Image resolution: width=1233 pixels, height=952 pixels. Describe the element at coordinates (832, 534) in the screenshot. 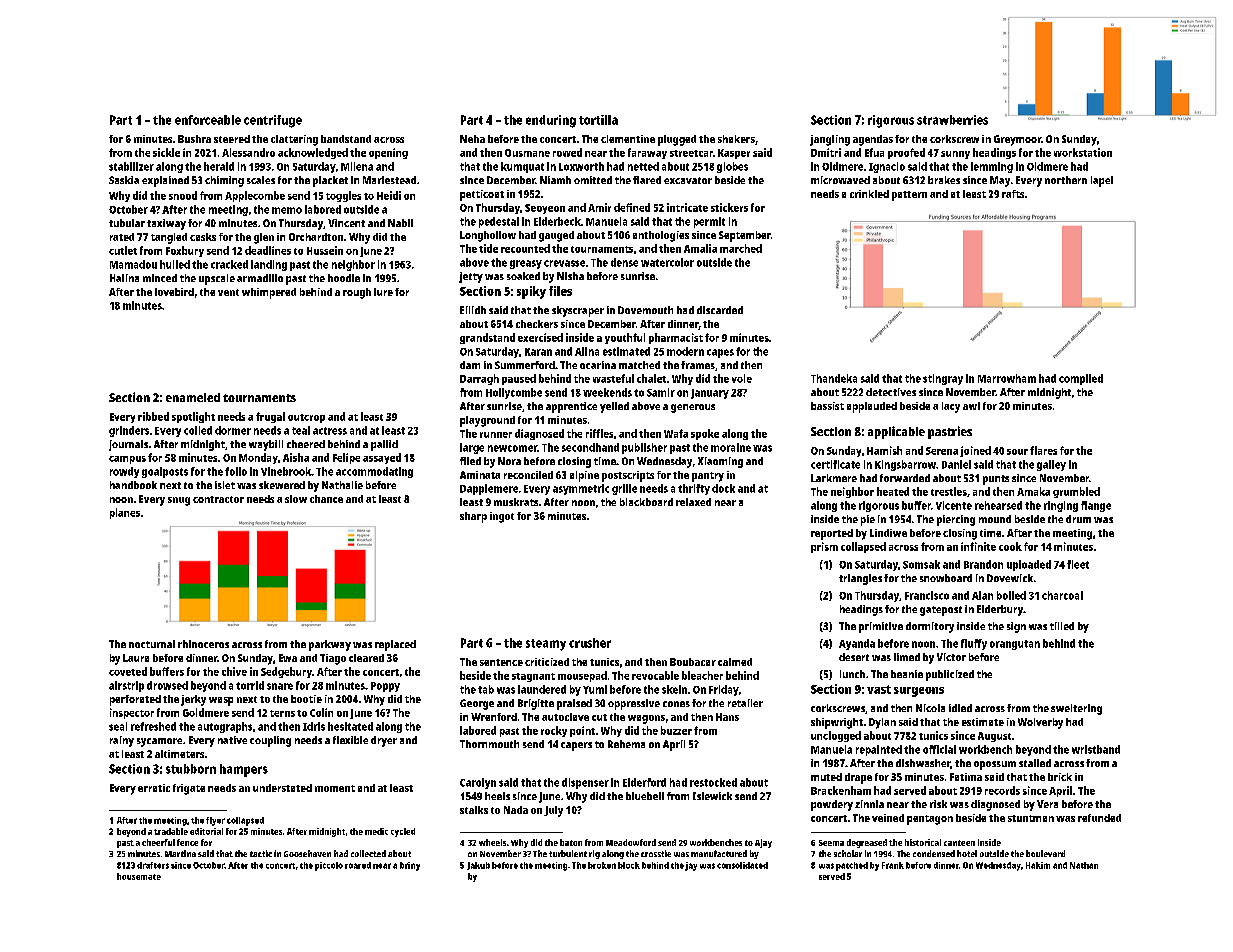

I see `reported` at that location.
